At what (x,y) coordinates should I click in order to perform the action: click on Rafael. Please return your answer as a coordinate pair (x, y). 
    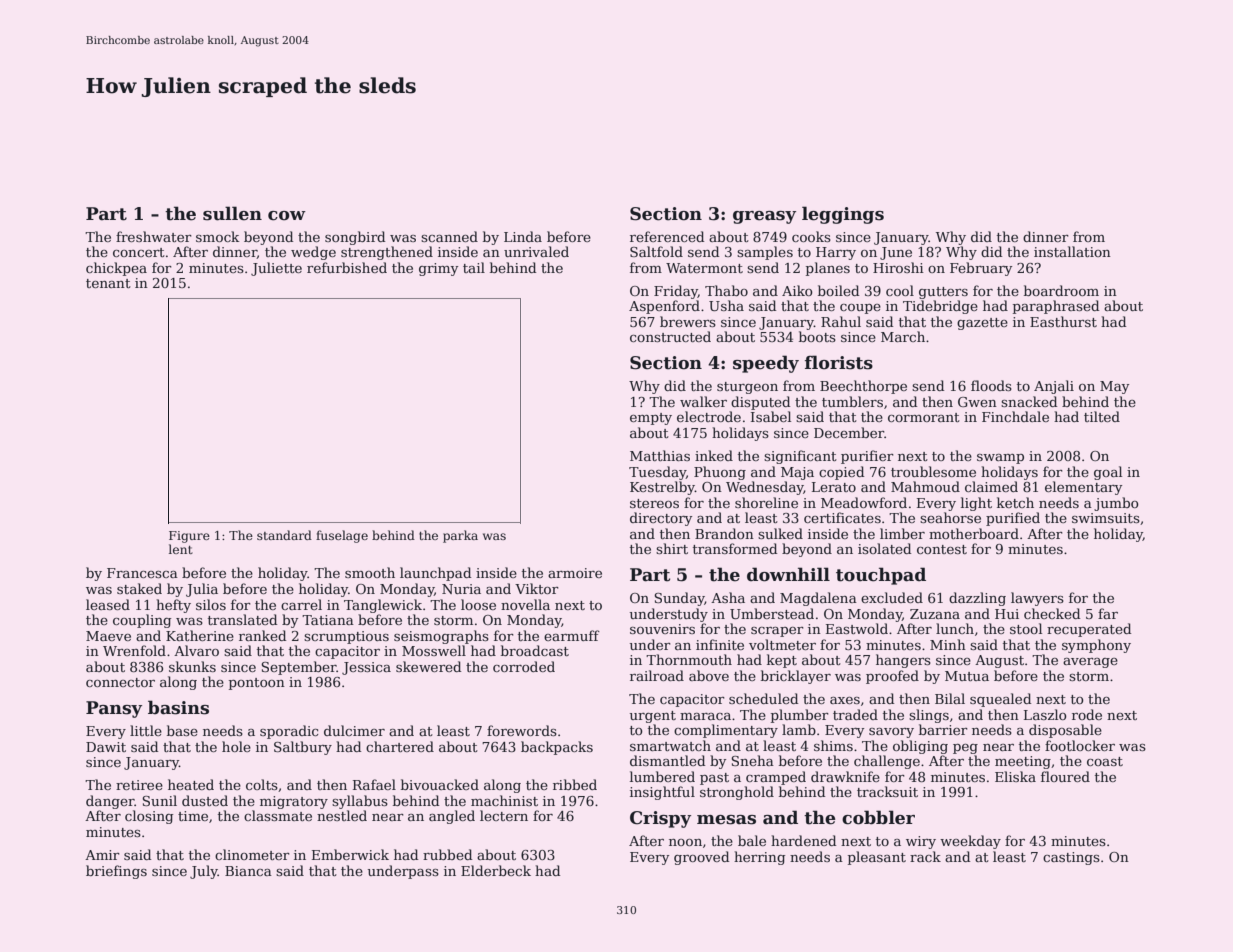
    Looking at the image, I should click on (374, 784).
